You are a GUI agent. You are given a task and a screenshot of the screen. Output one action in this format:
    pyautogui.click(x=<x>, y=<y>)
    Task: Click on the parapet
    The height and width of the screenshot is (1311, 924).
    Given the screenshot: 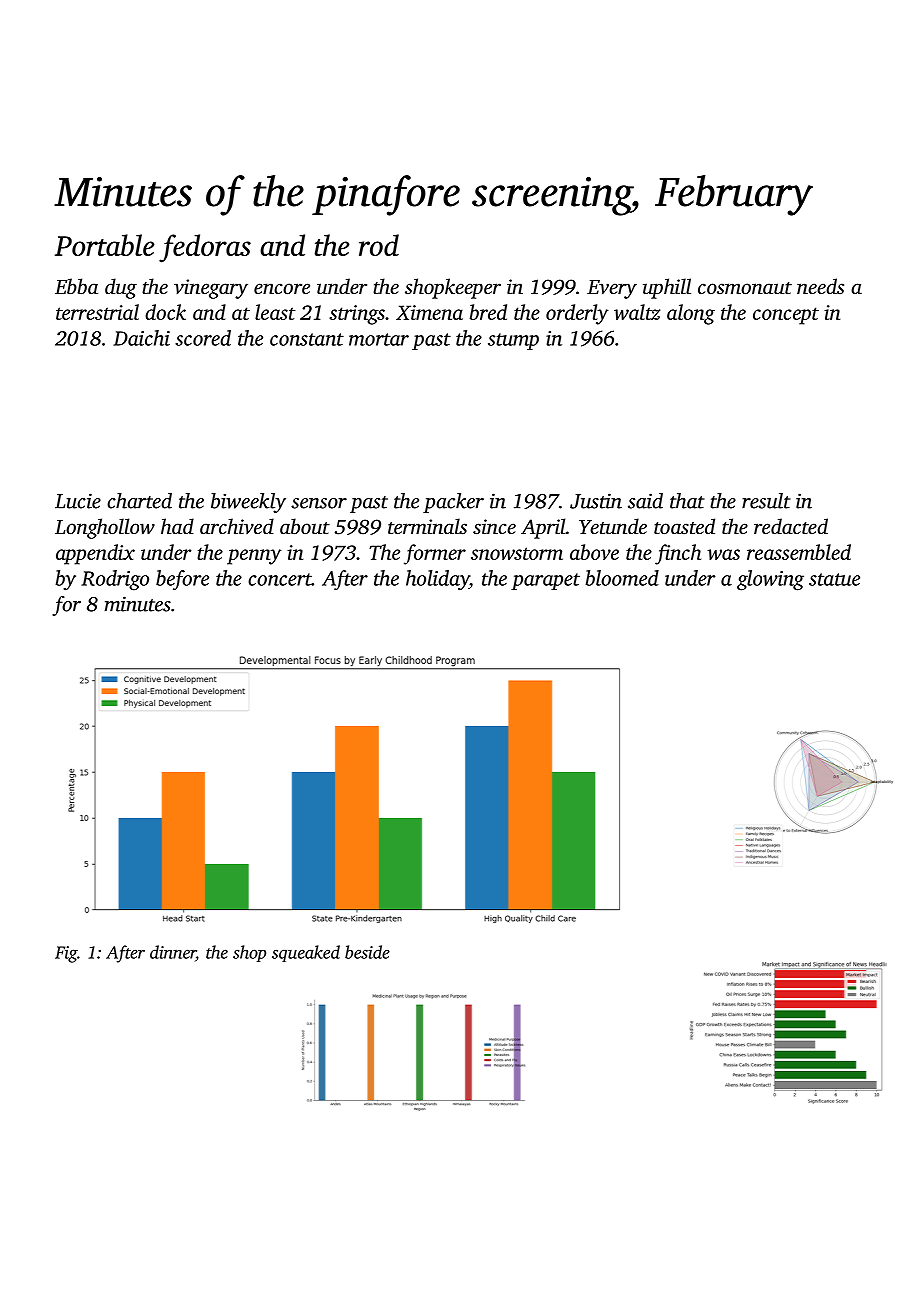 What is the action you would take?
    pyautogui.click(x=545, y=581)
